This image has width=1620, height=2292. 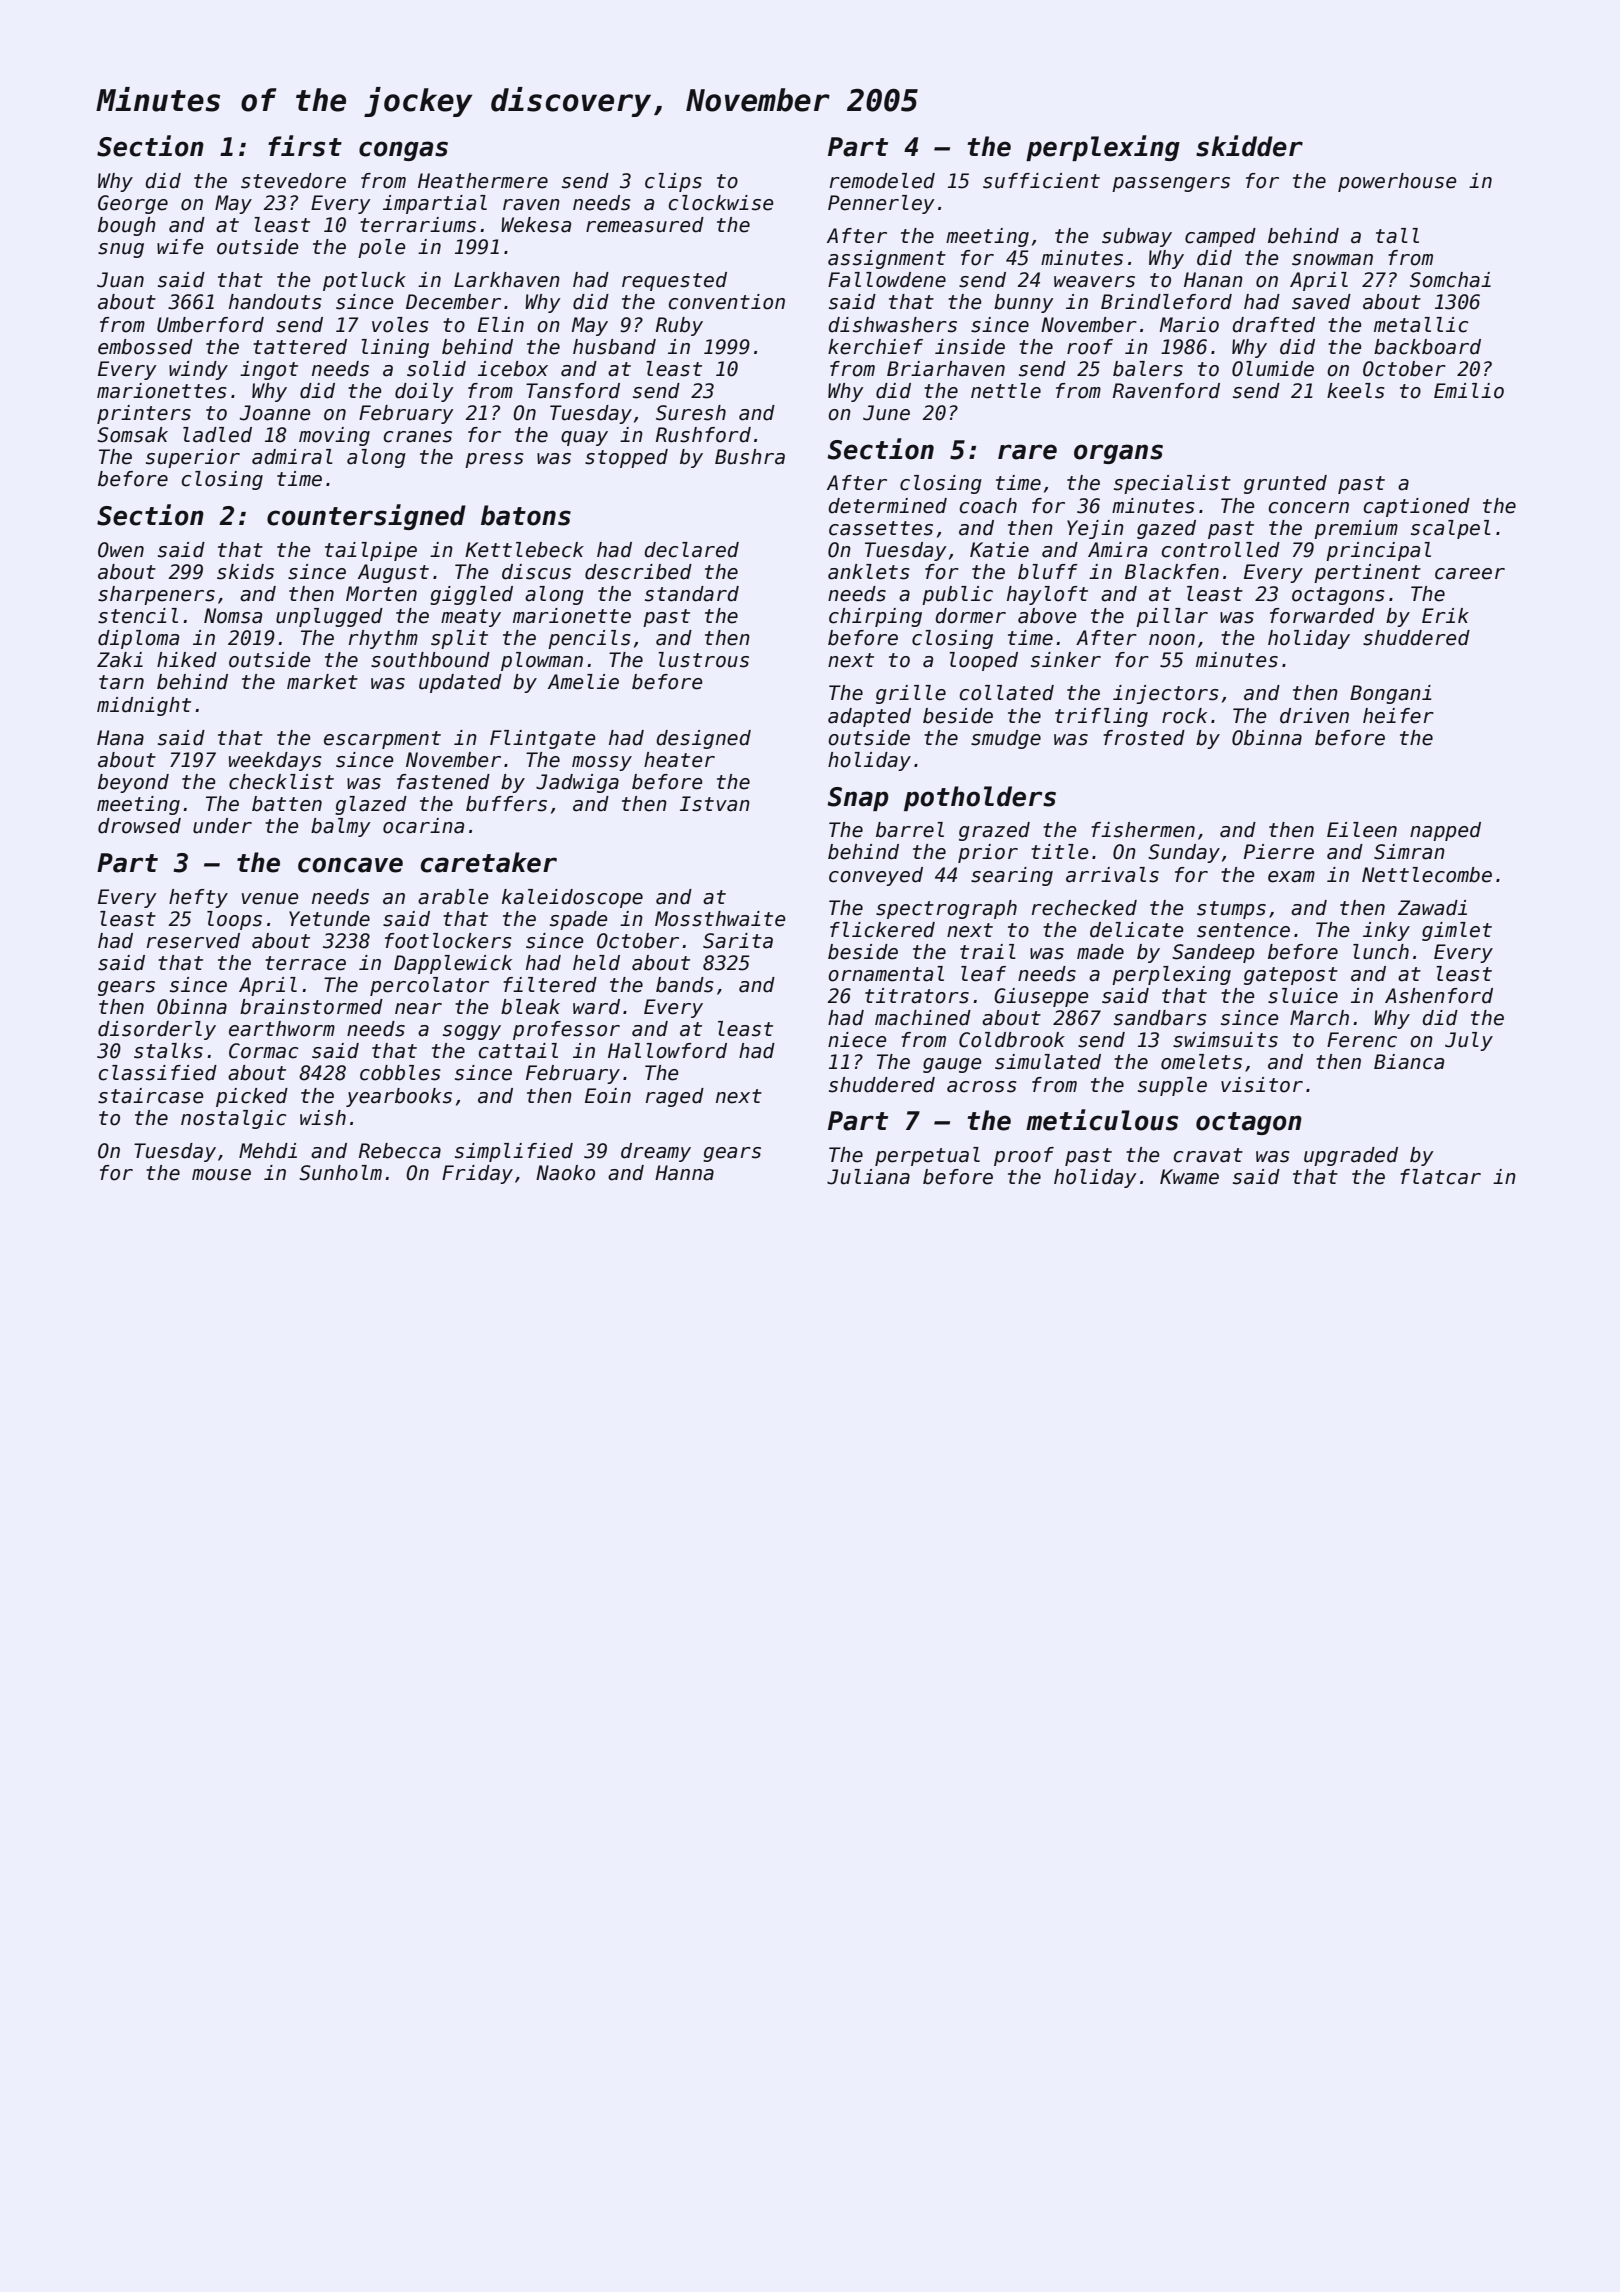 I want to click on pillar, so click(x=1172, y=617).
